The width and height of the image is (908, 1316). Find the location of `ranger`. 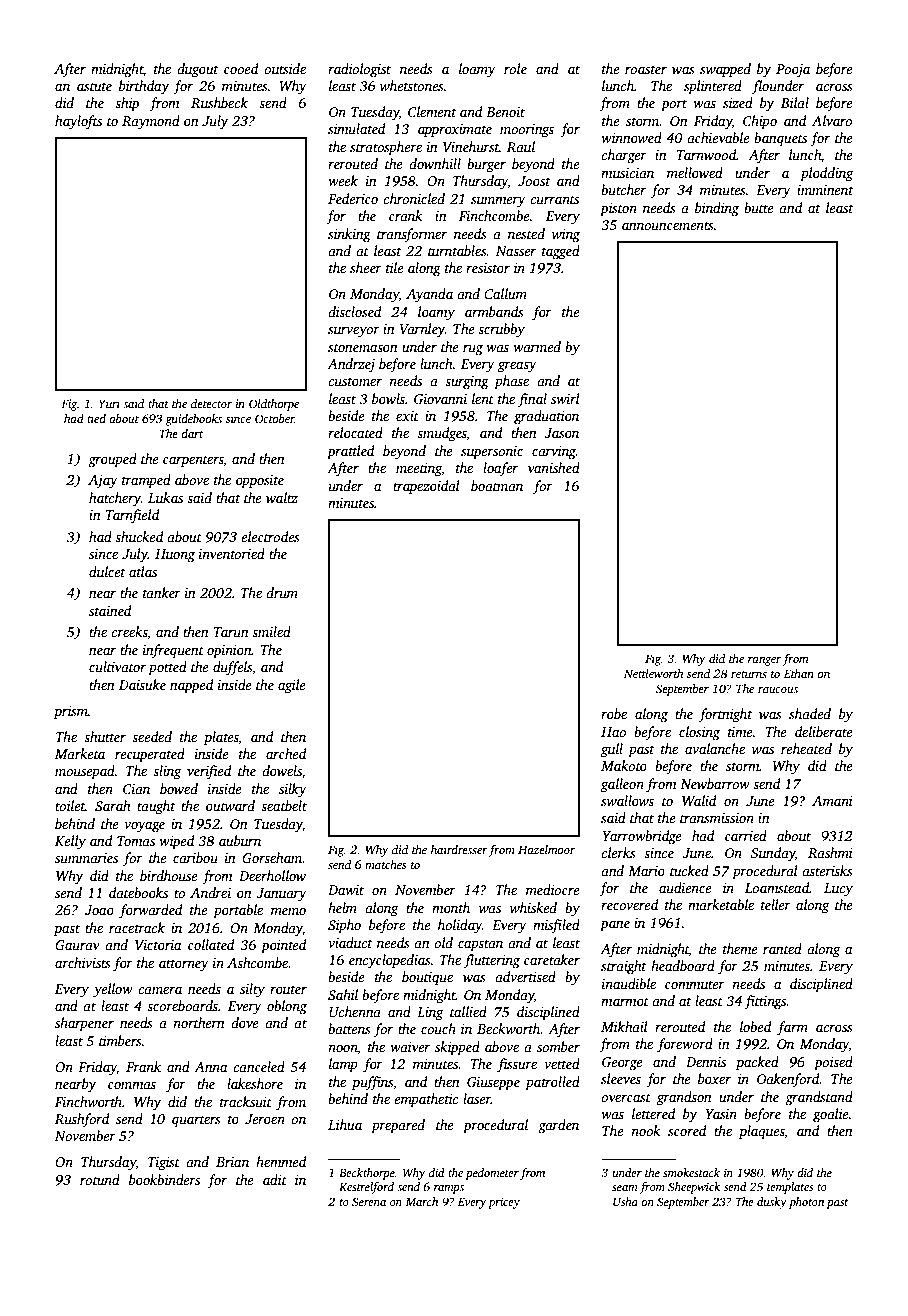

ranger is located at coordinates (764, 661).
